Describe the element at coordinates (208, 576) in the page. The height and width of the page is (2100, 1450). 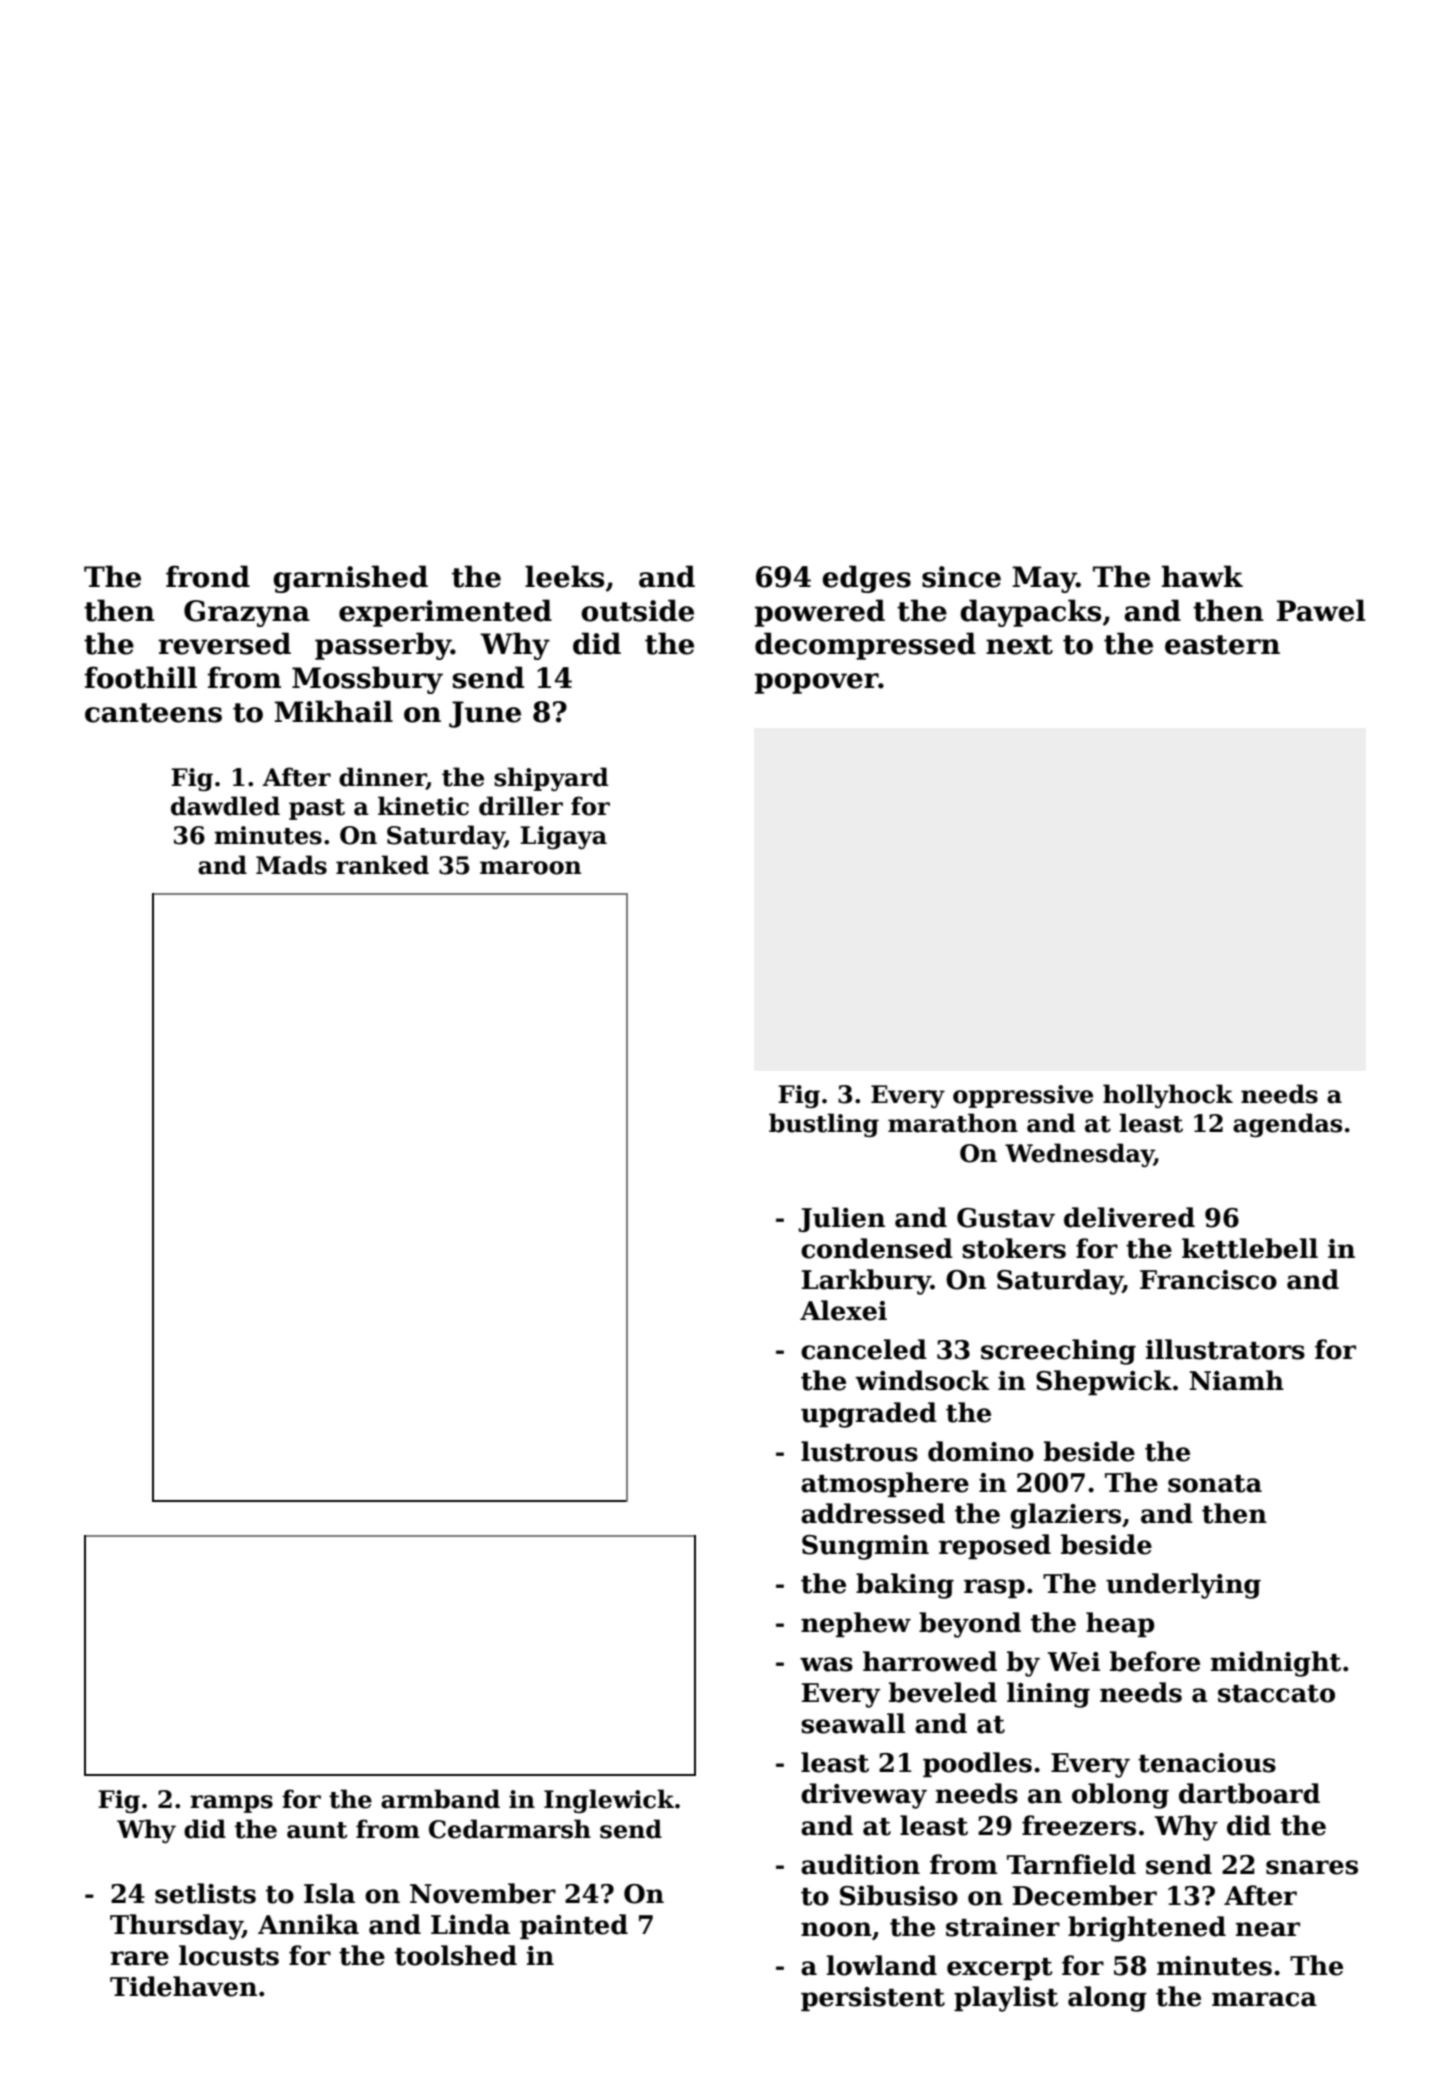
I see `frond` at that location.
